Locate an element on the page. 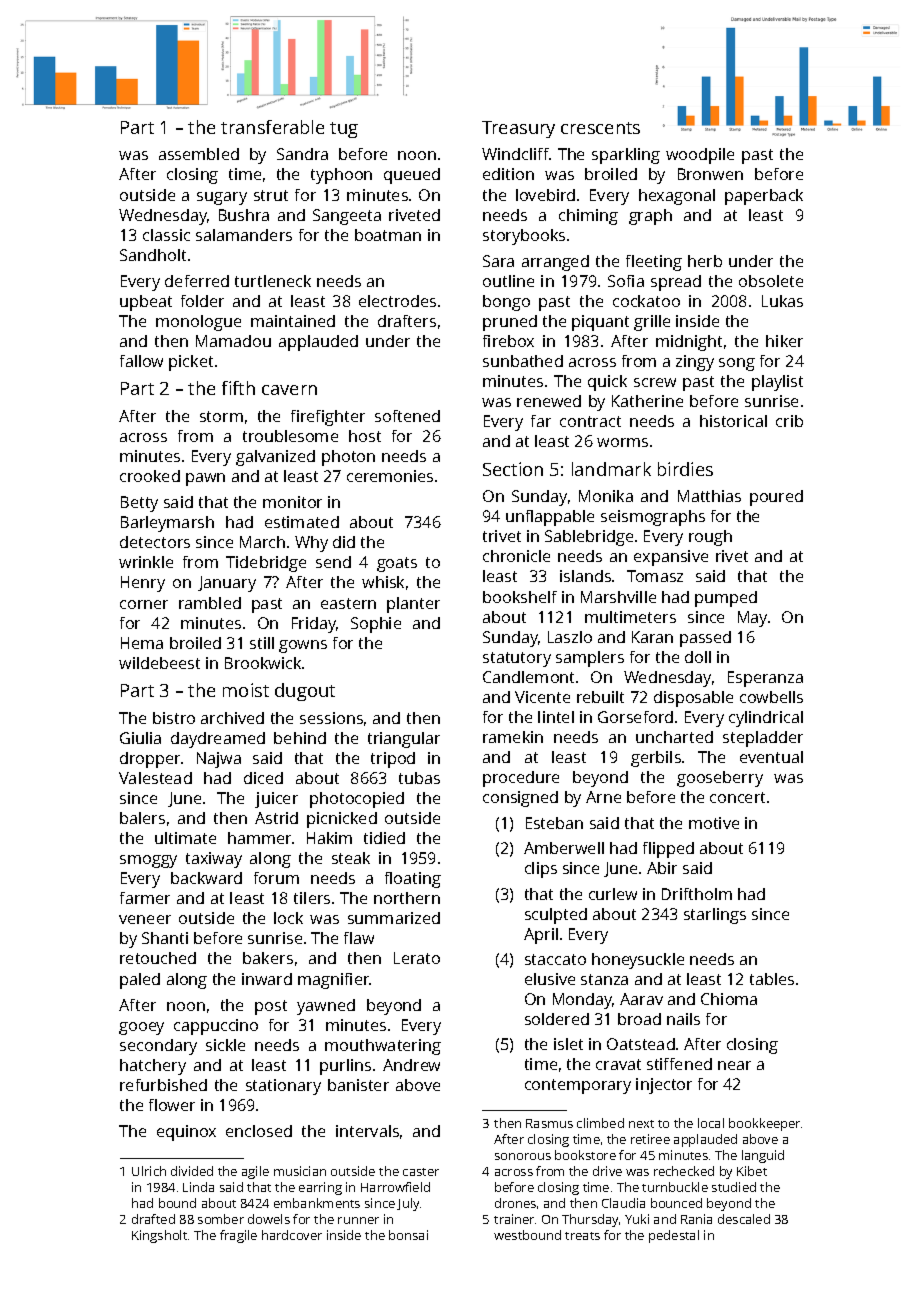 This image has width=924, height=1308. Monika is located at coordinates (606, 496).
